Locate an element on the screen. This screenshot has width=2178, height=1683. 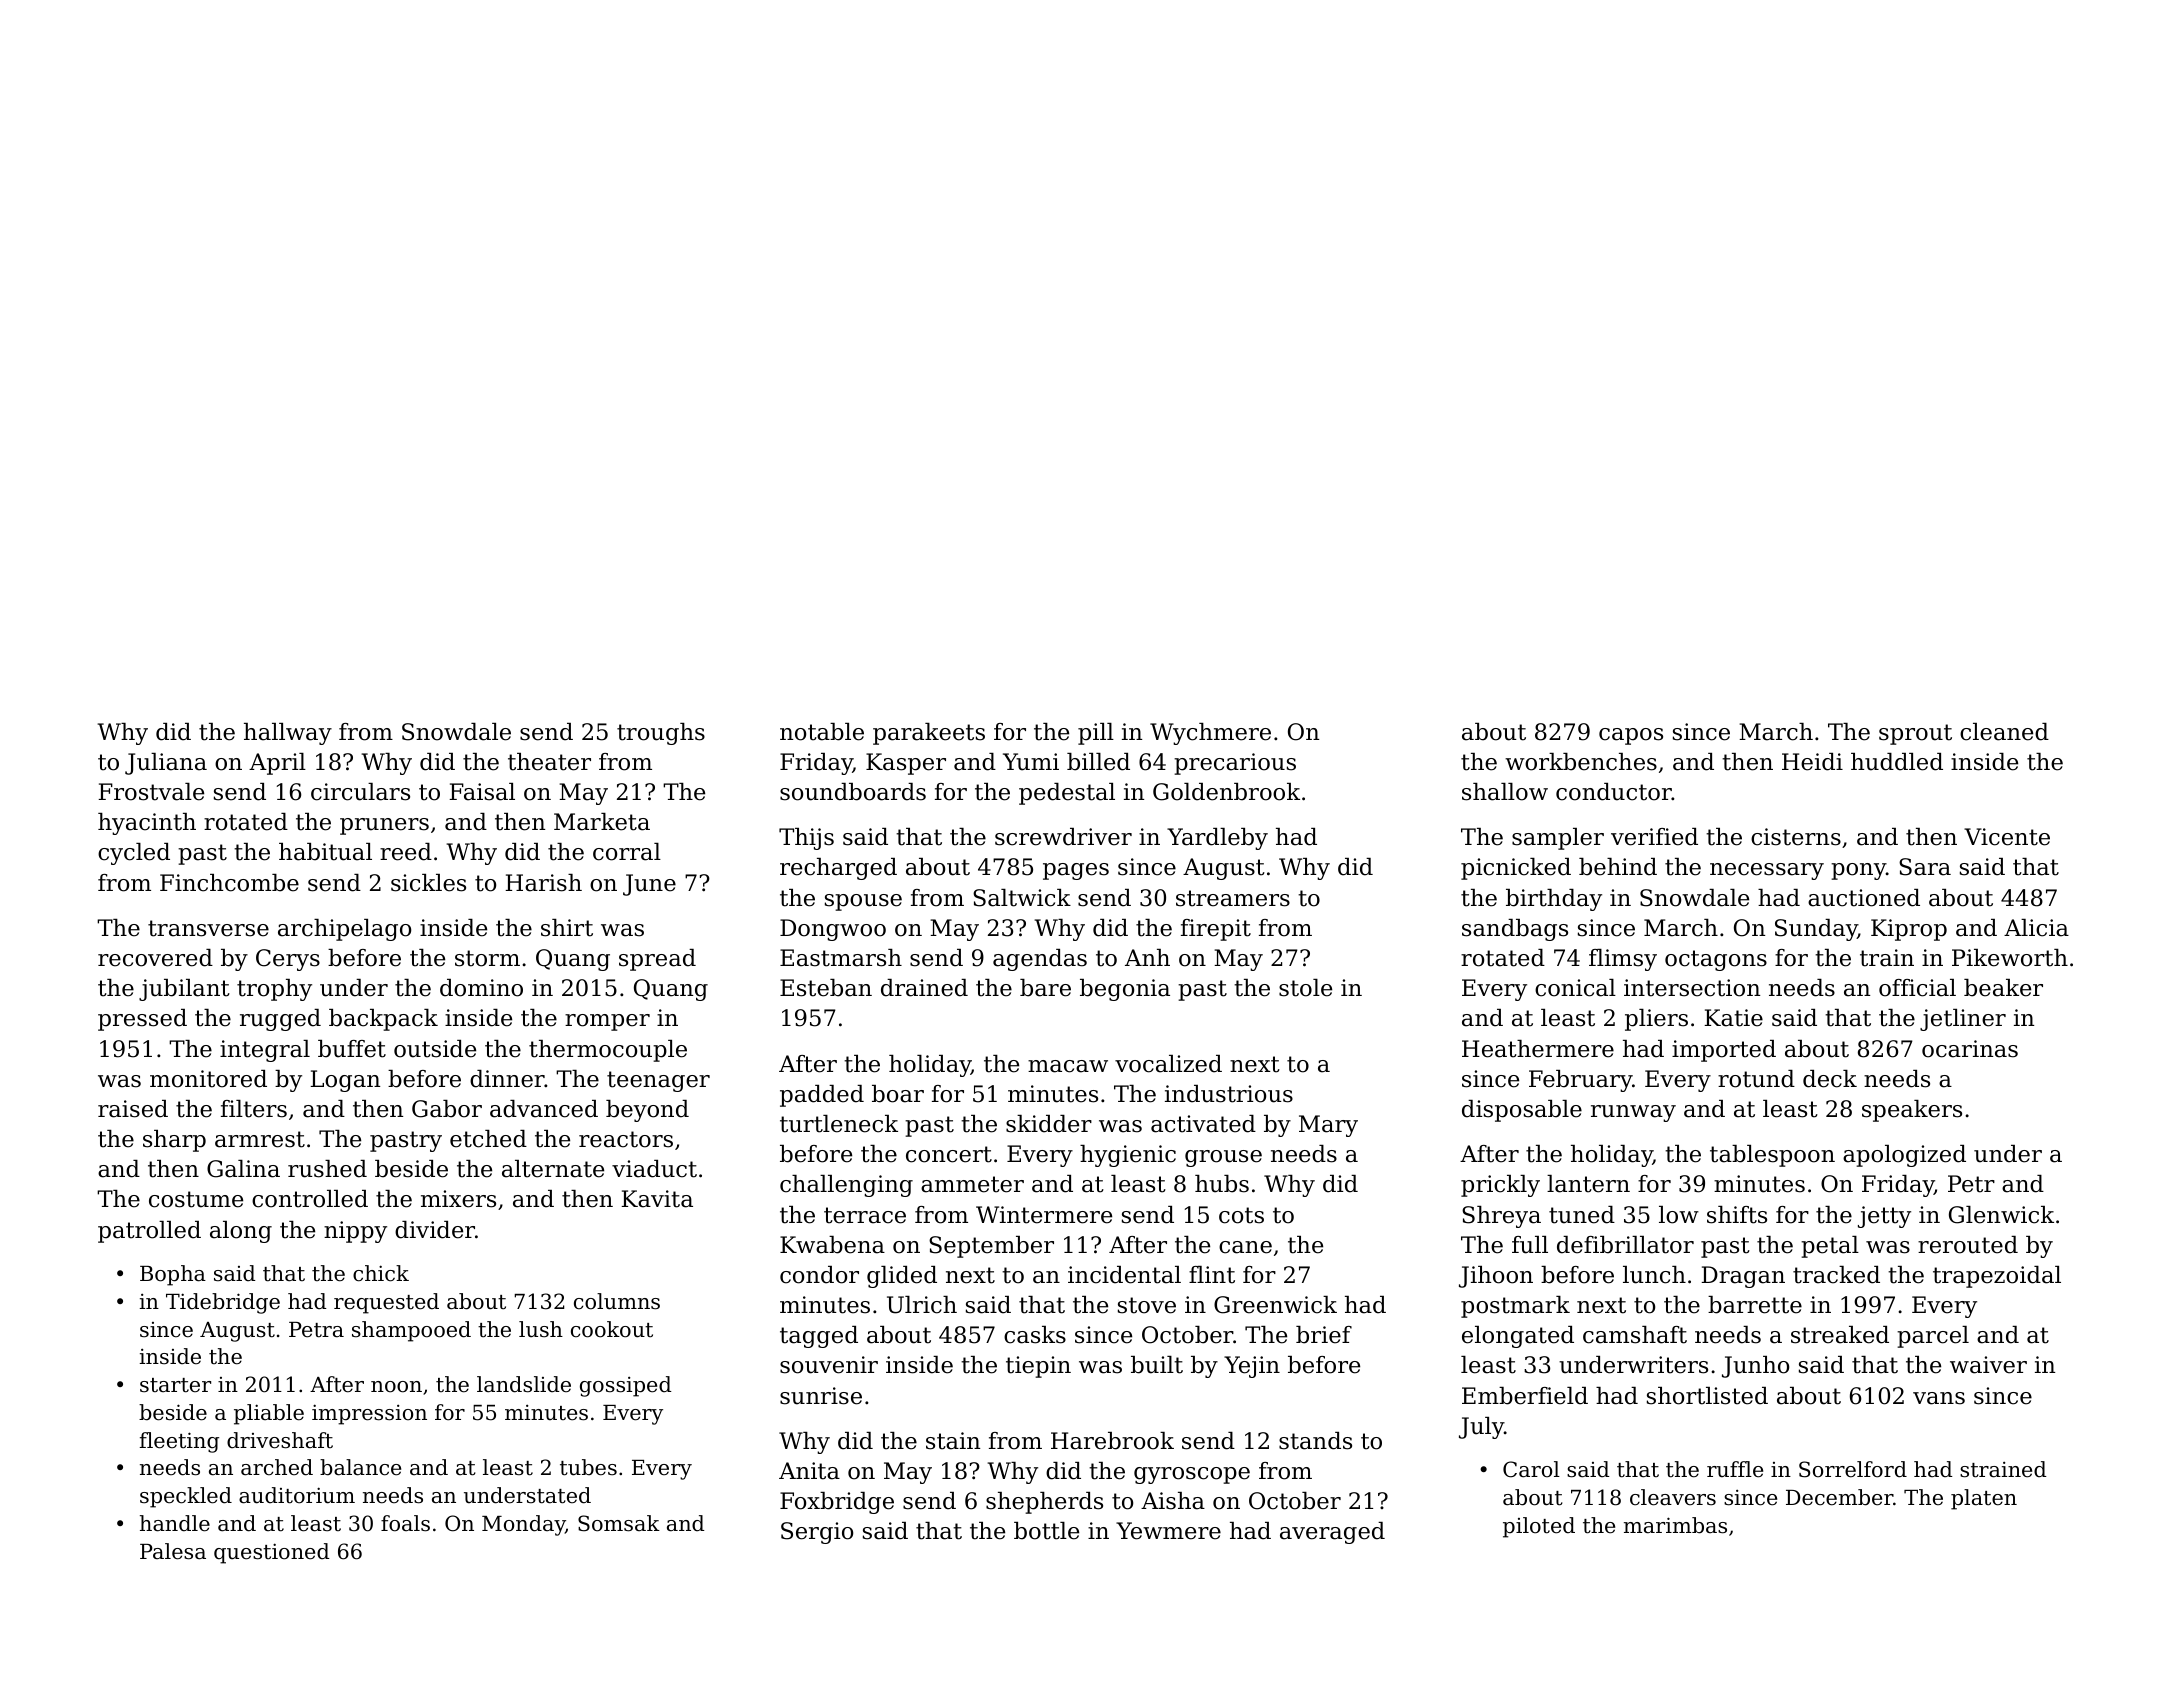
Wychmere is located at coordinates (1210, 734).
